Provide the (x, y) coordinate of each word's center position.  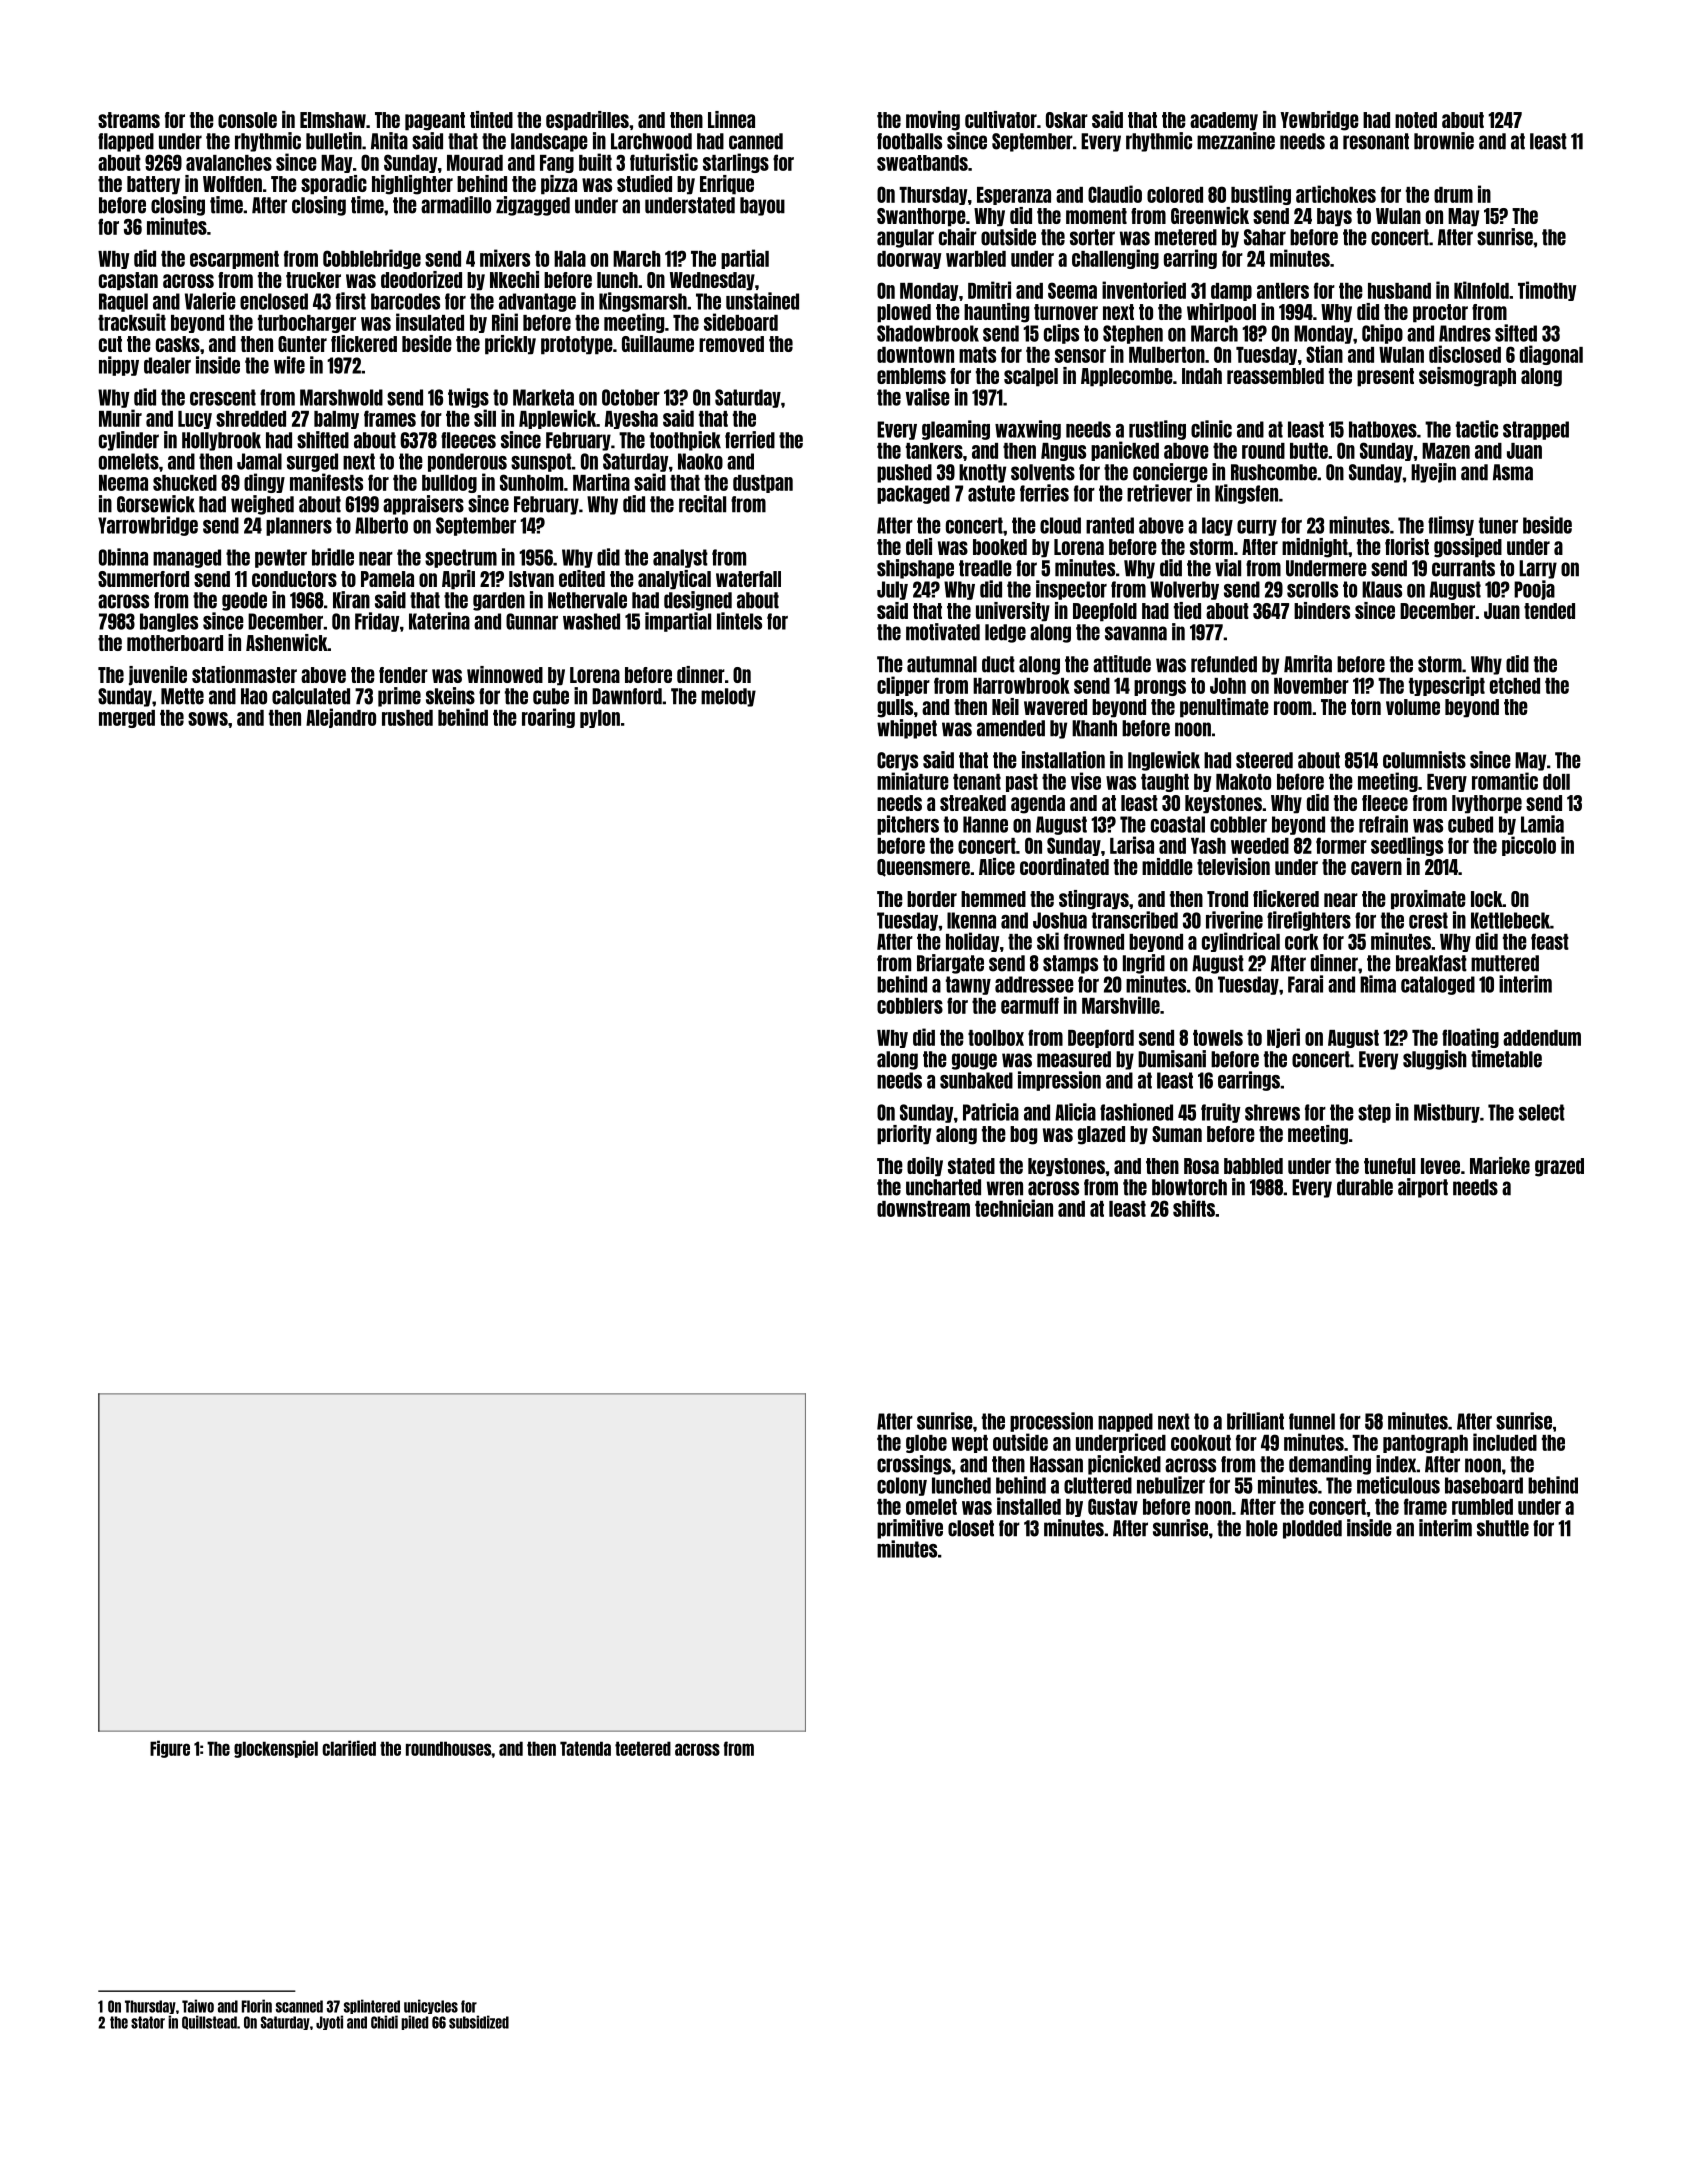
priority (904, 1135)
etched (1515, 686)
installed (1029, 1506)
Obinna (123, 557)
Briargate (950, 964)
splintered (372, 2006)
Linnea (731, 119)
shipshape (915, 569)
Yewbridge (1319, 121)
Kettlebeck (1510, 920)
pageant (435, 121)
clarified (349, 1748)
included (1505, 1442)
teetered (643, 1748)
